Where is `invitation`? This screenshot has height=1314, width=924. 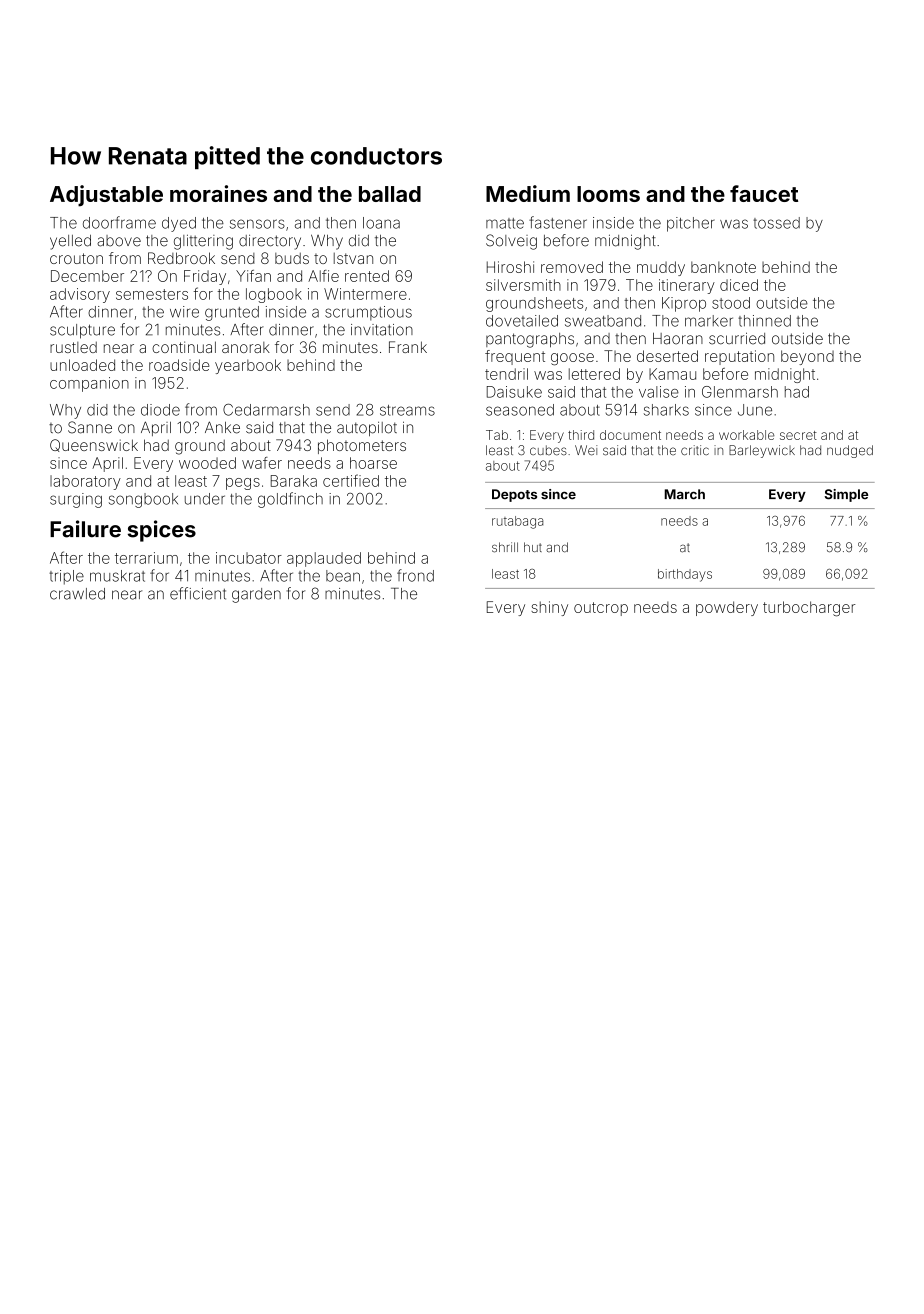 invitation is located at coordinates (382, 330).
